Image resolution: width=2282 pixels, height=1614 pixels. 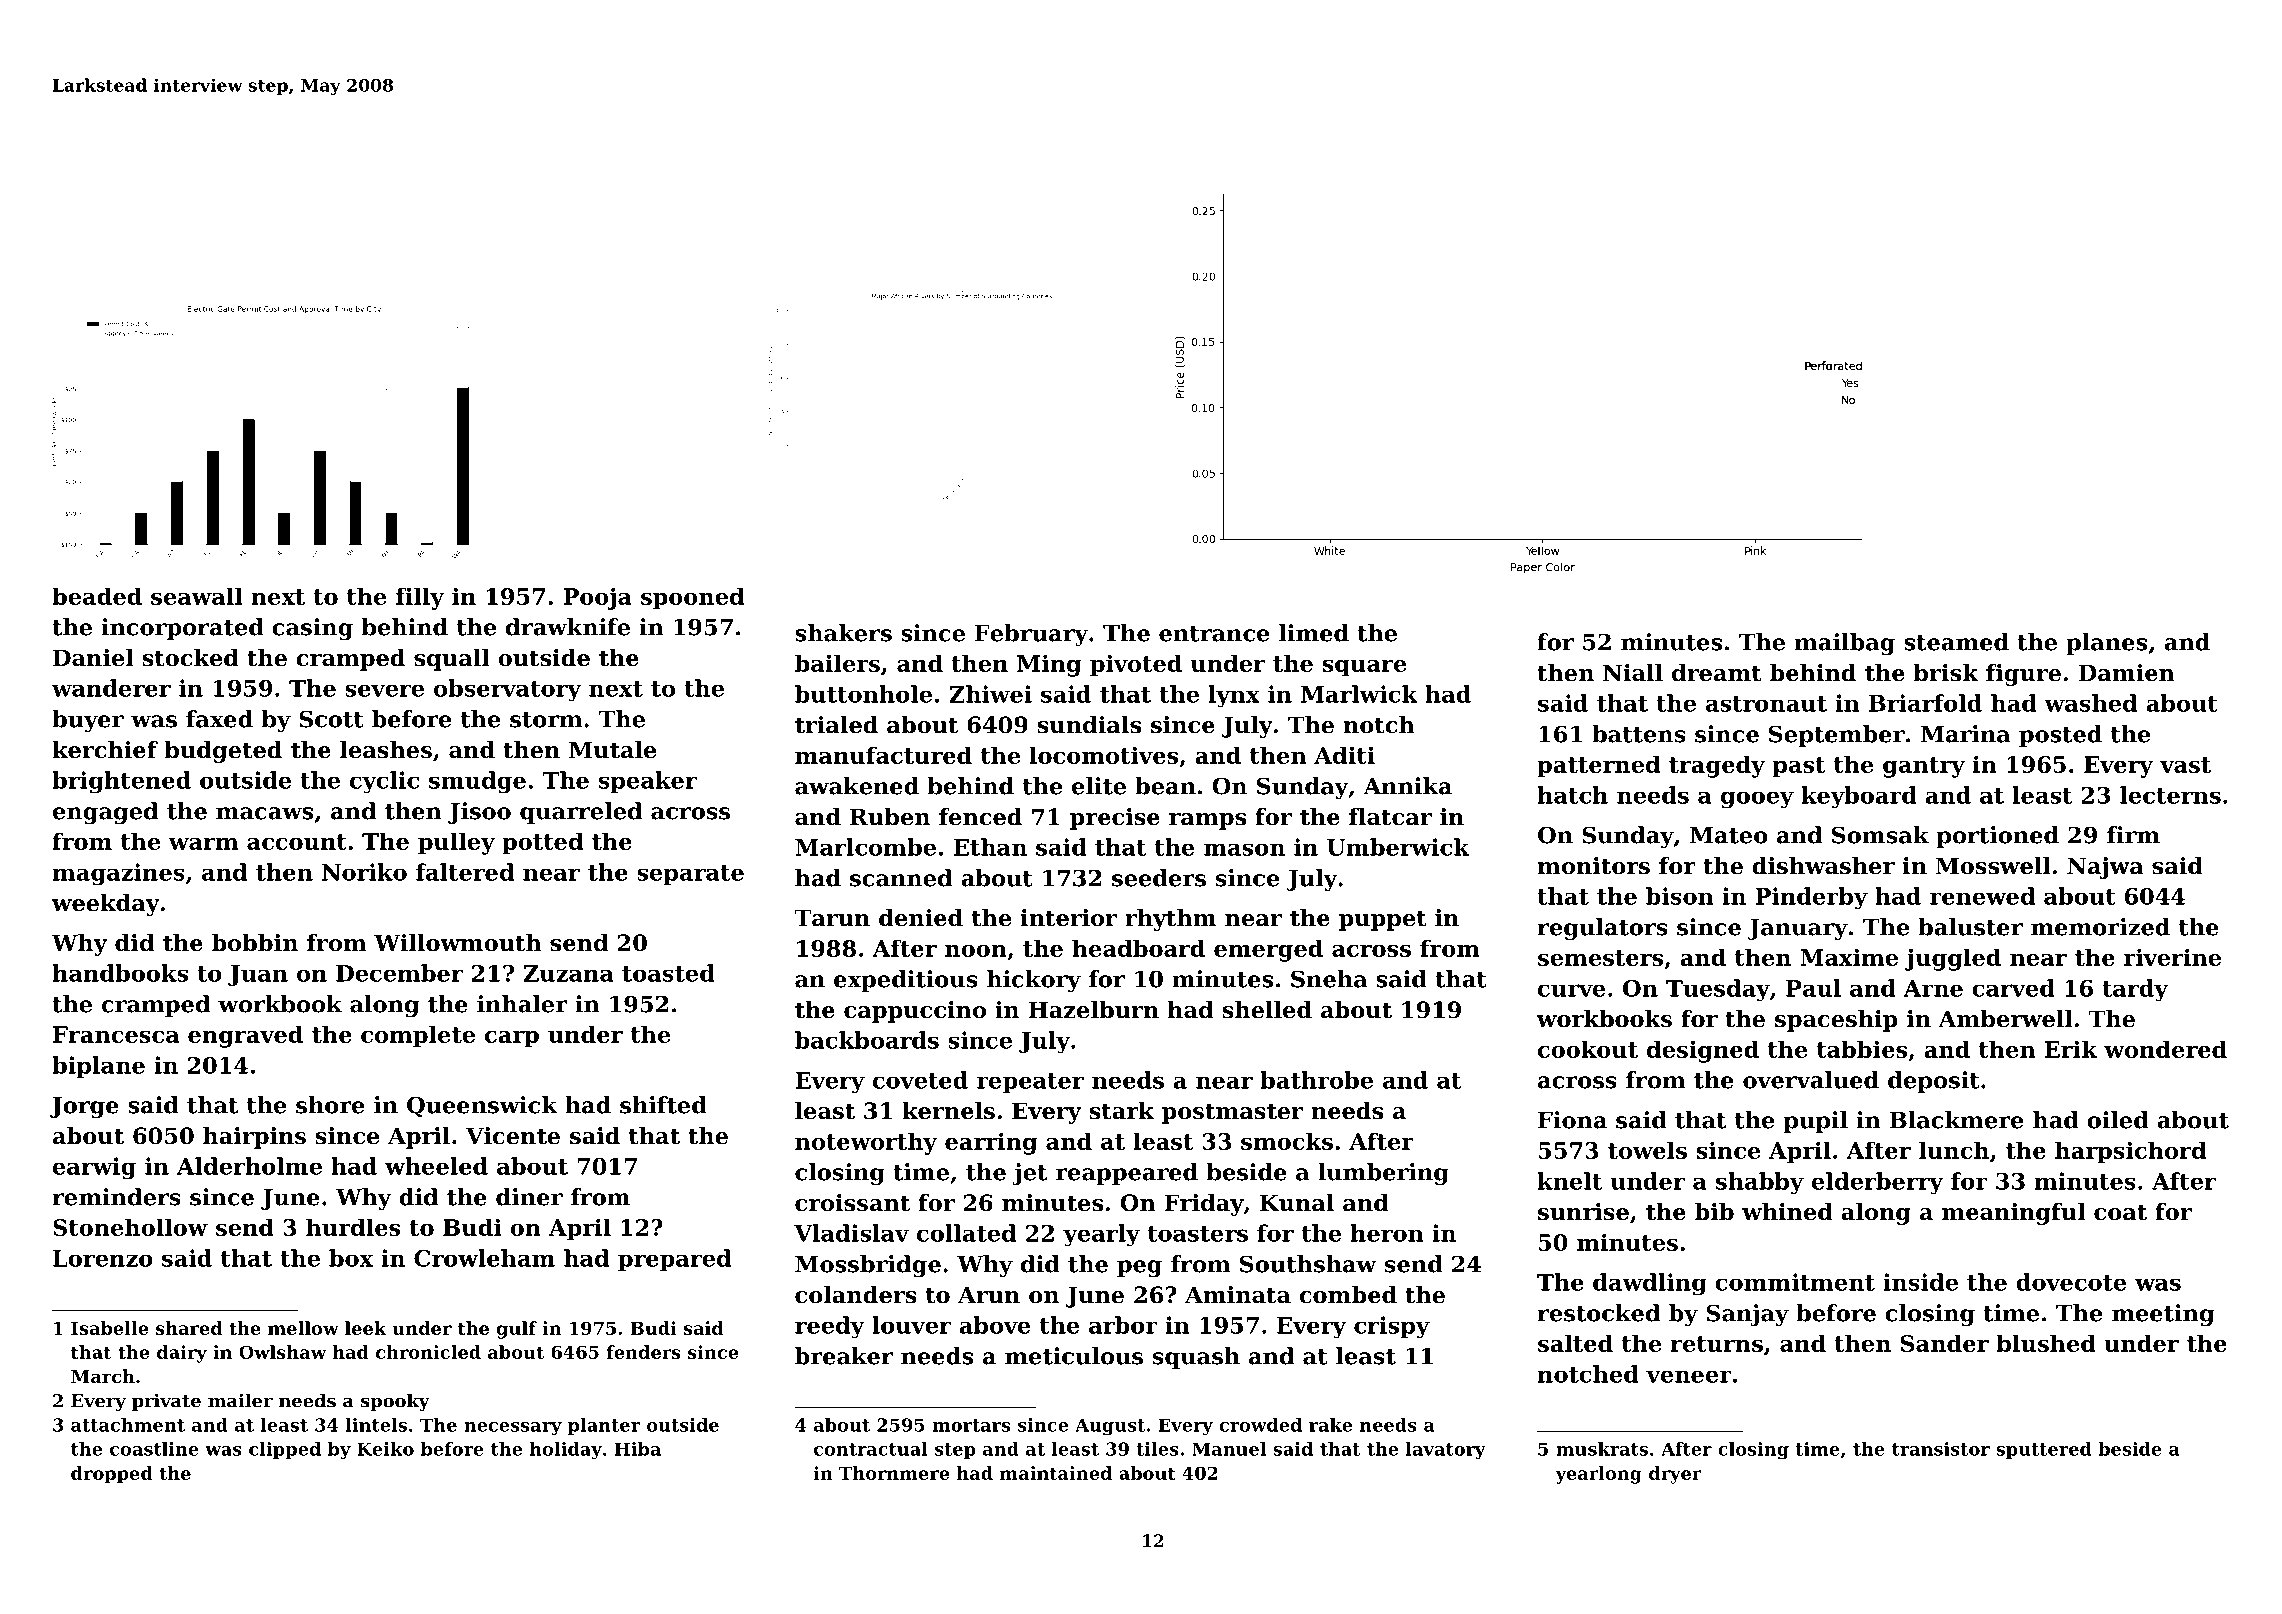 I want to click on postmaster, so click(x=1232, y=1113).
